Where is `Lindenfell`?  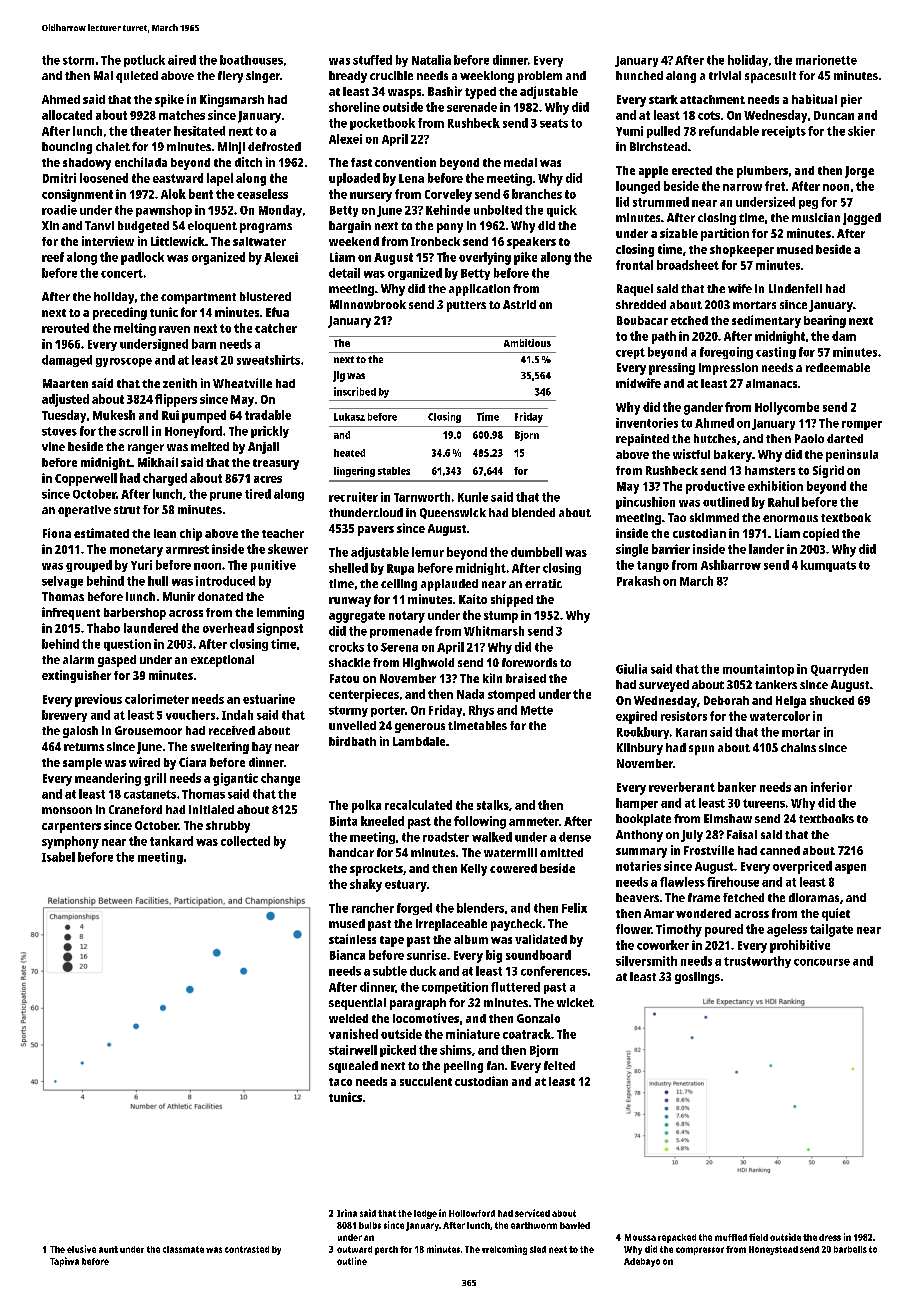 Lindenfell is located at coordinates (795, 288).
